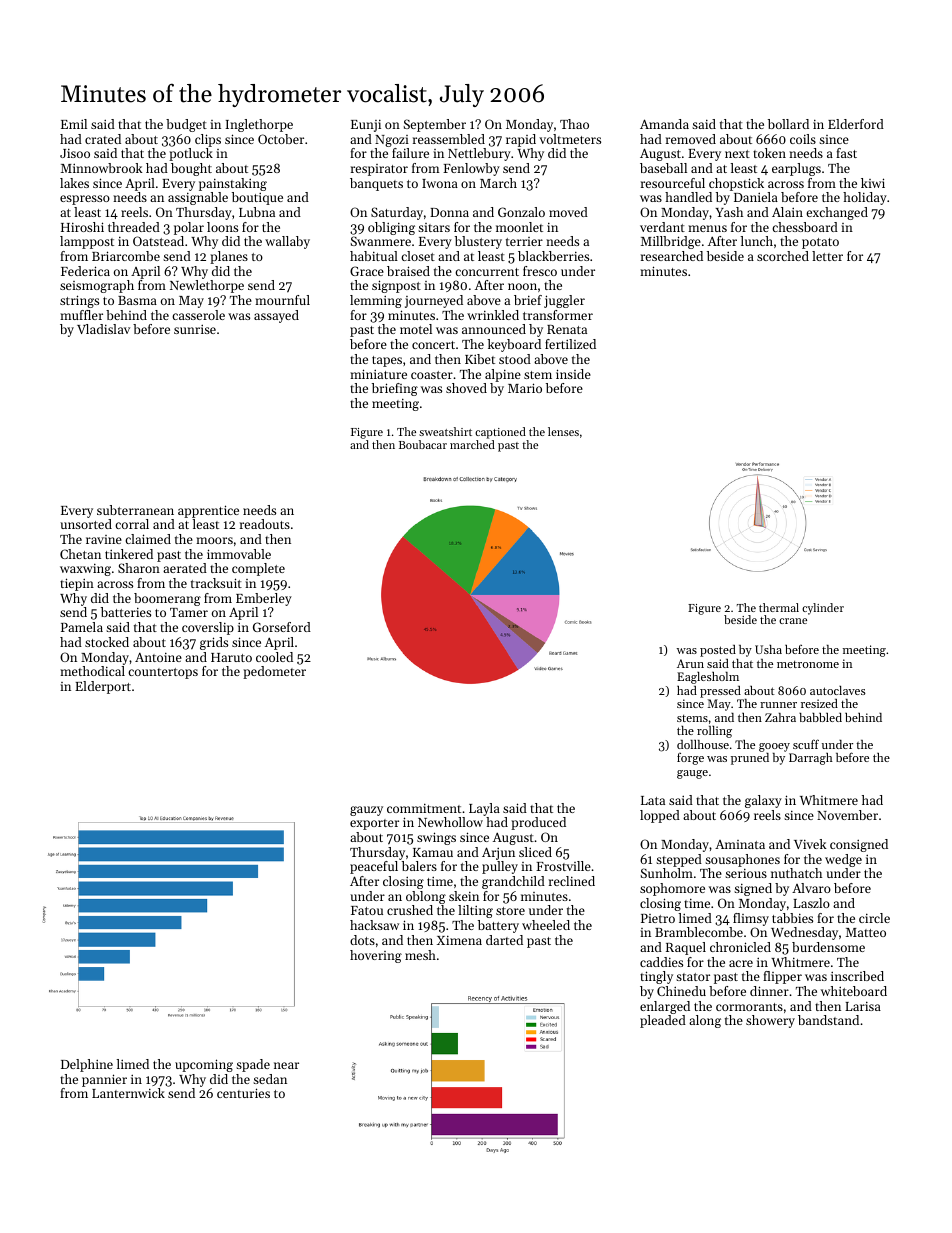  Describe the element at coordinates (366, 811) in the screenshot. I see `gauzy` at that location.
